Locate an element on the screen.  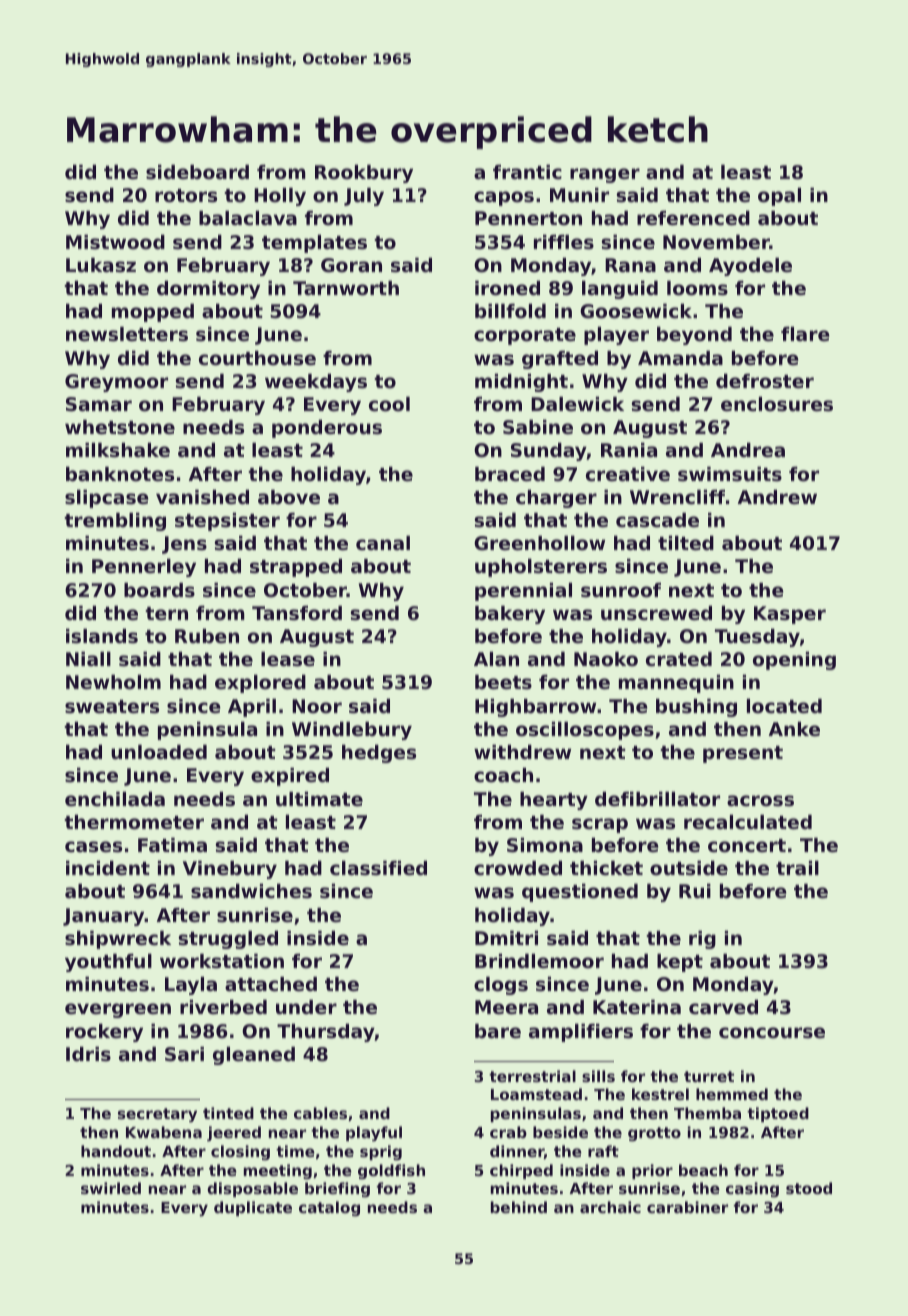
Dmitri is located at coordinates (506, 938).
